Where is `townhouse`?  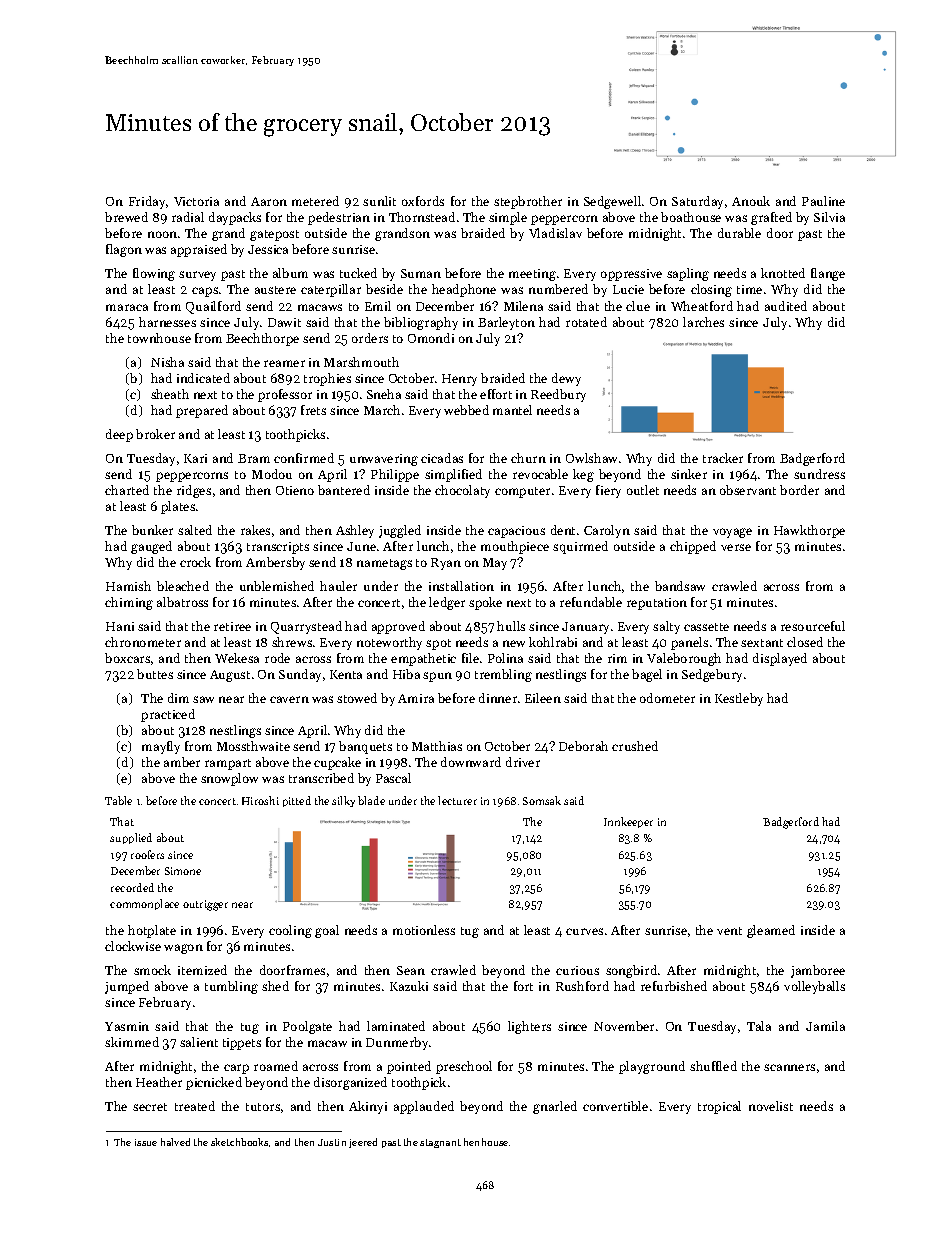 townhouse is located at coordinates (159, 338).
